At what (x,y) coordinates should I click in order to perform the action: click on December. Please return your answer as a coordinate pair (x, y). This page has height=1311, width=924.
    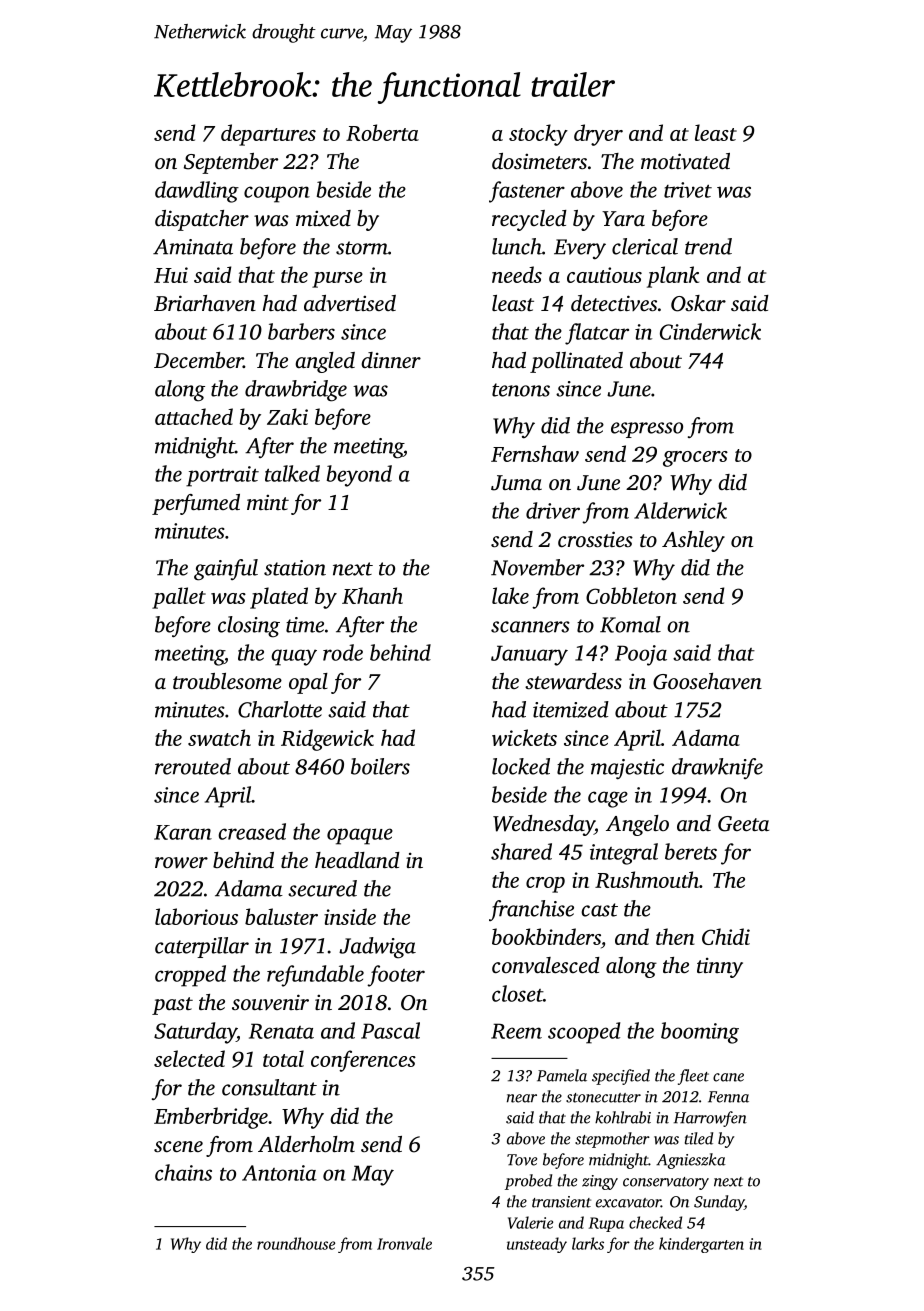
    Looking at the image, I should click on (198, 360).
